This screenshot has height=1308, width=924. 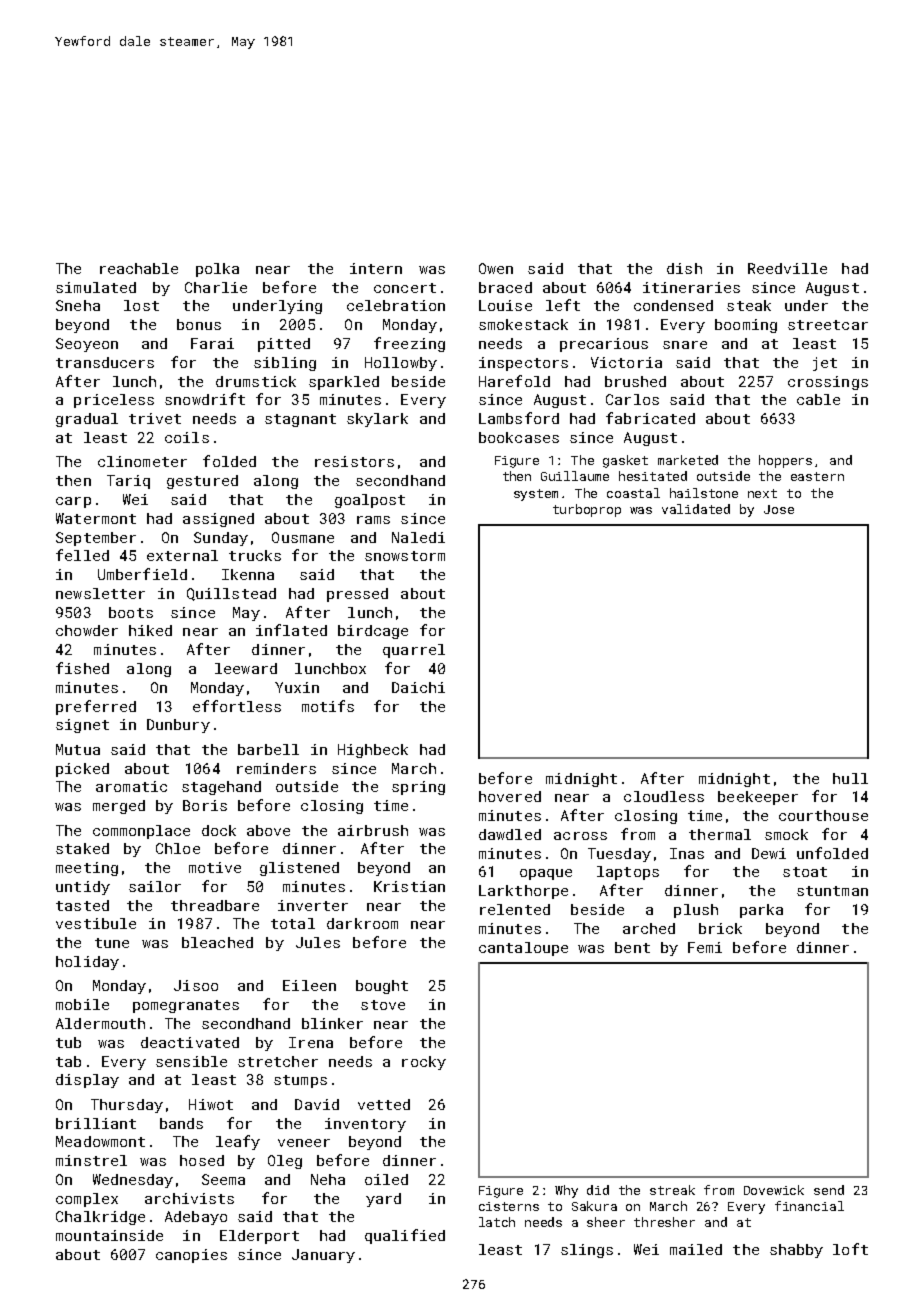 What do you see at coordinates (376, 268) in the screenshot?
I see `intern` at bounding box center [376, 268].
